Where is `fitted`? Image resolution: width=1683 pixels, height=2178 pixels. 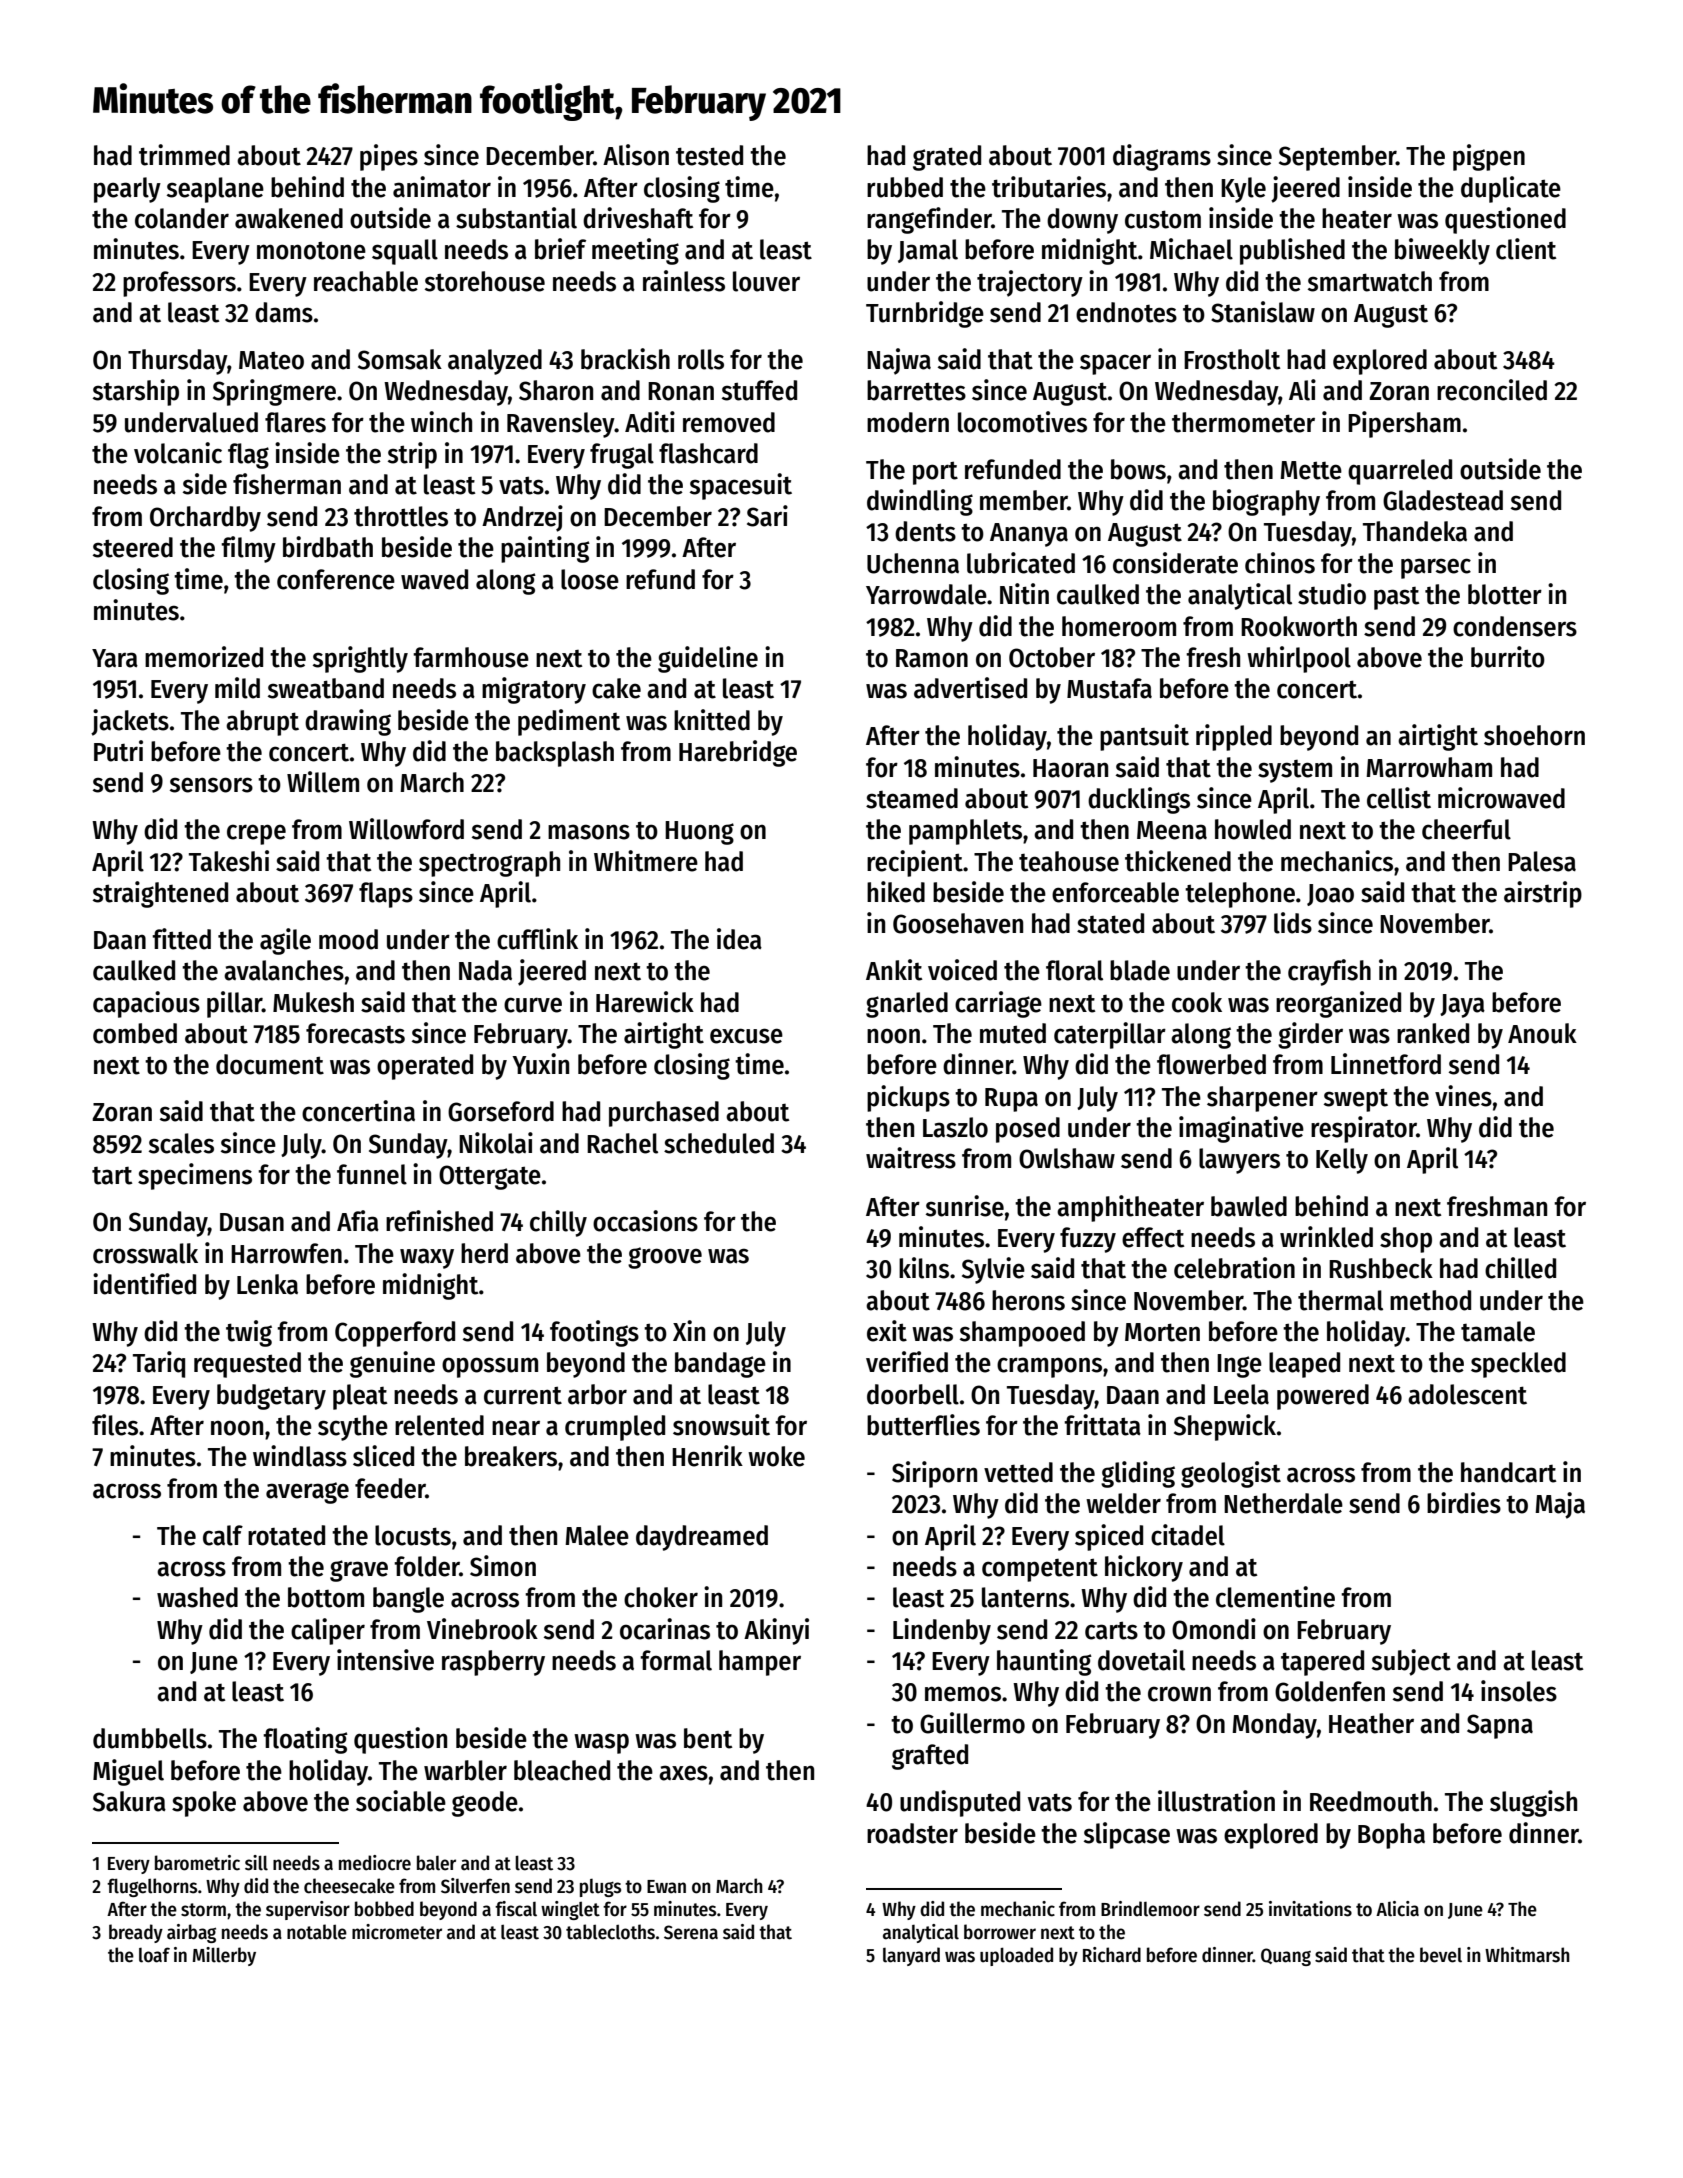 fitted is located at coordinates (181, 939).
